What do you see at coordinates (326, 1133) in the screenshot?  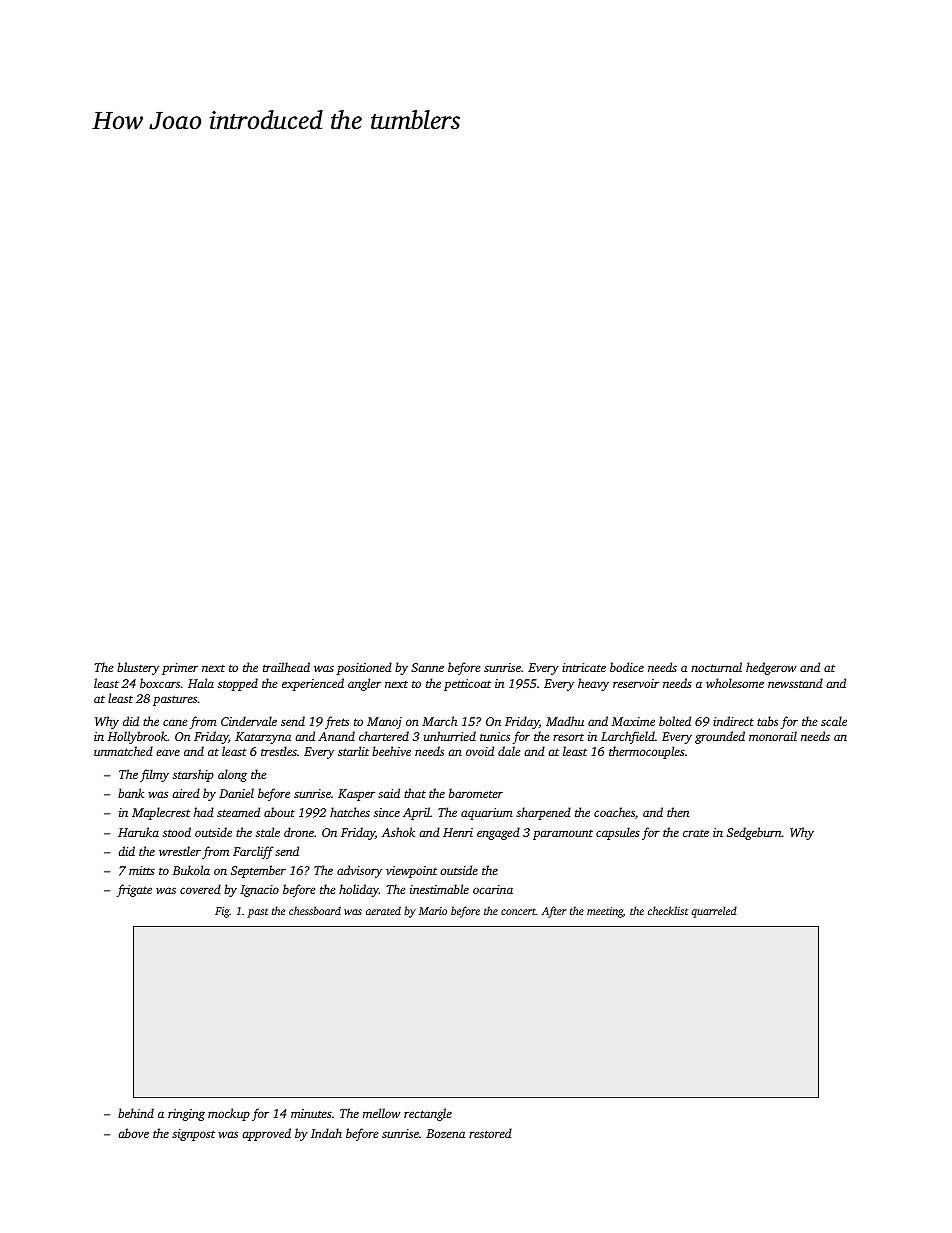 I see `Indah` at bounding box center [326, 1133].
